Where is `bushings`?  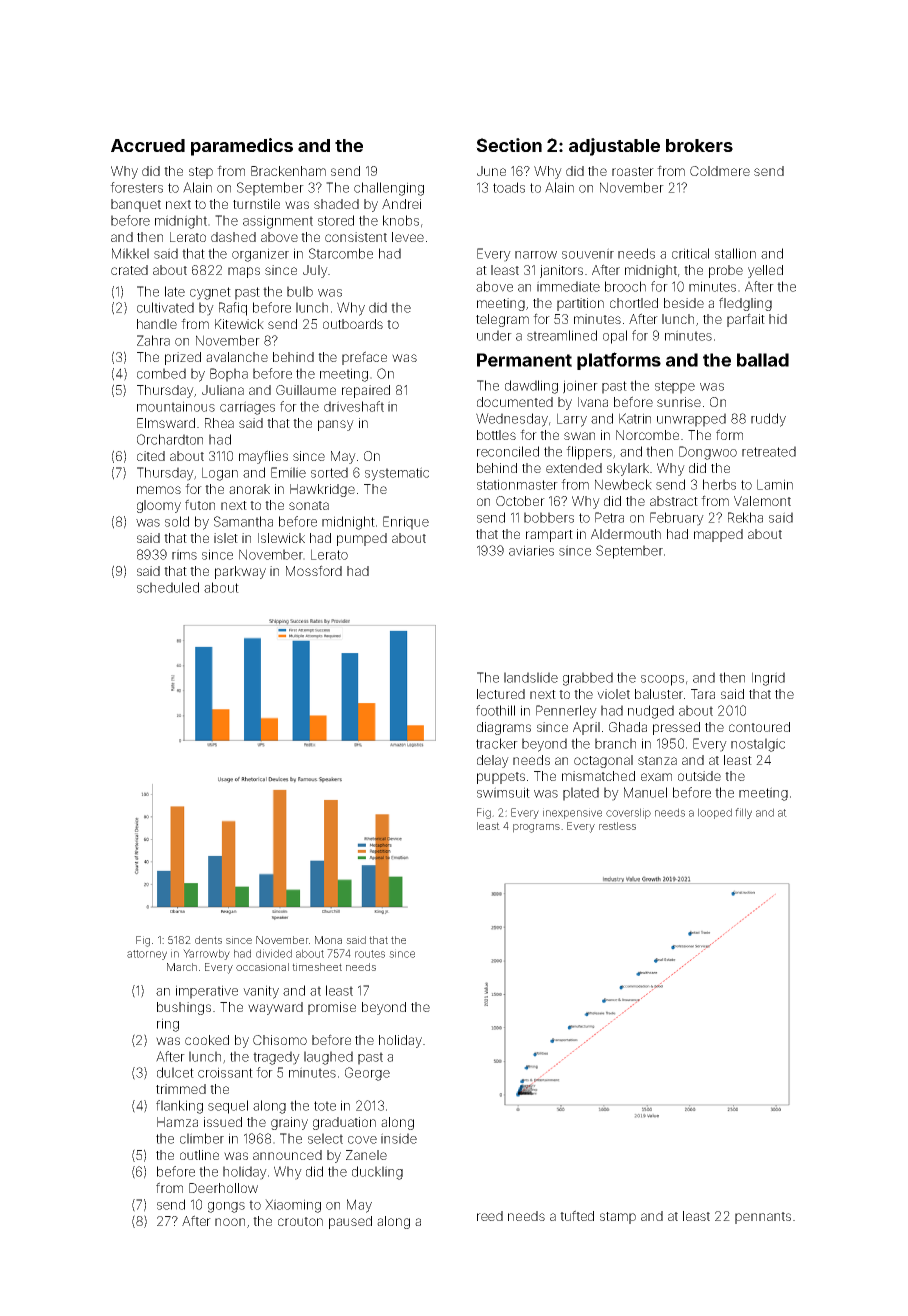 bushings is located at coordinates (184, 1008).
